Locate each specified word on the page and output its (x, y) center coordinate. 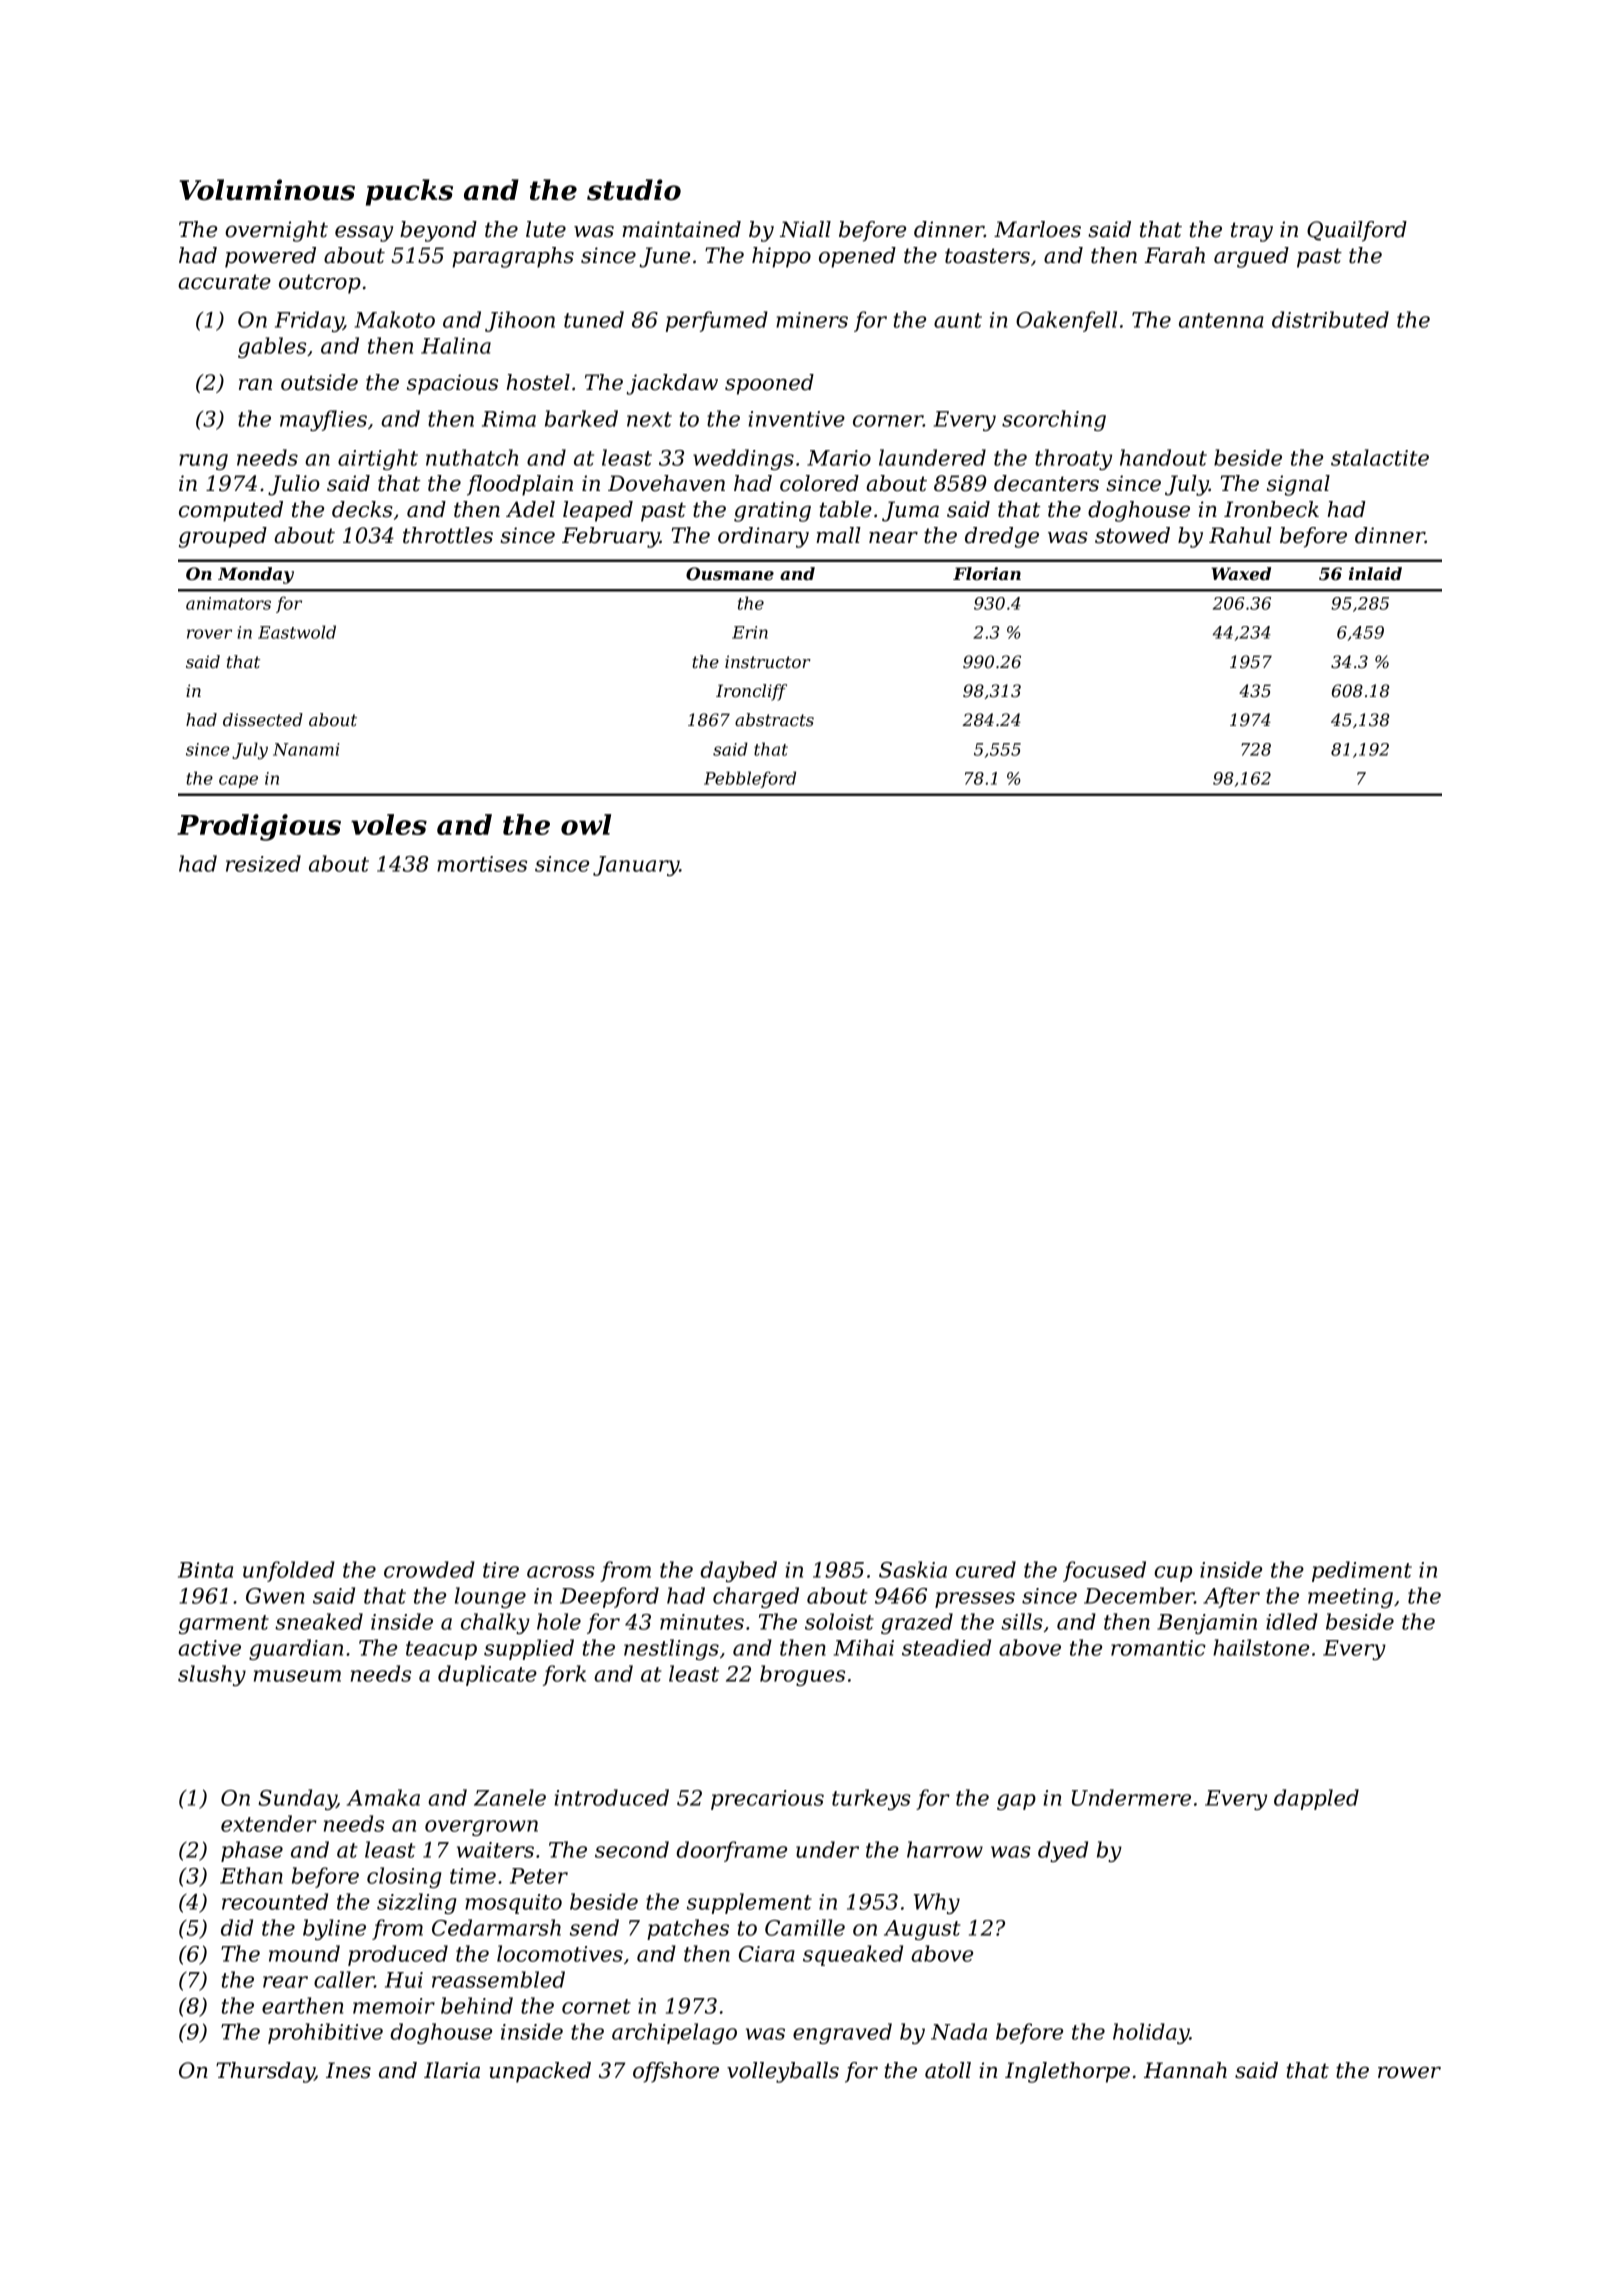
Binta (205, 1570)
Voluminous (267, 190)
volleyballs (783, 2072)
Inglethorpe (1067, 2072)
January (636, 866)
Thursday (265, 2072)
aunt (958, 320)
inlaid (1375, 573)
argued (1251, 257)
